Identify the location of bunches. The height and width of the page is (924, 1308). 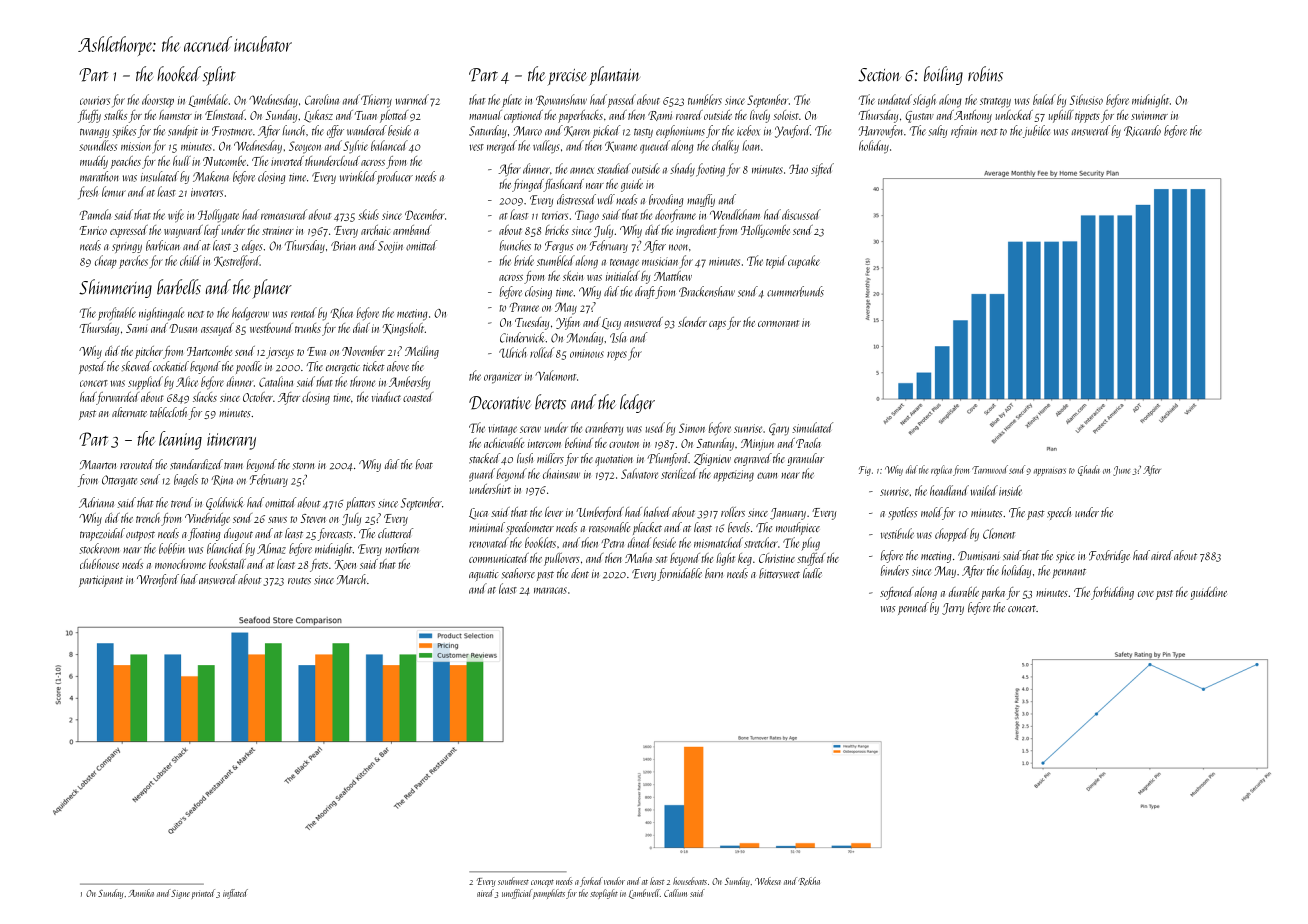
(515, 245).
